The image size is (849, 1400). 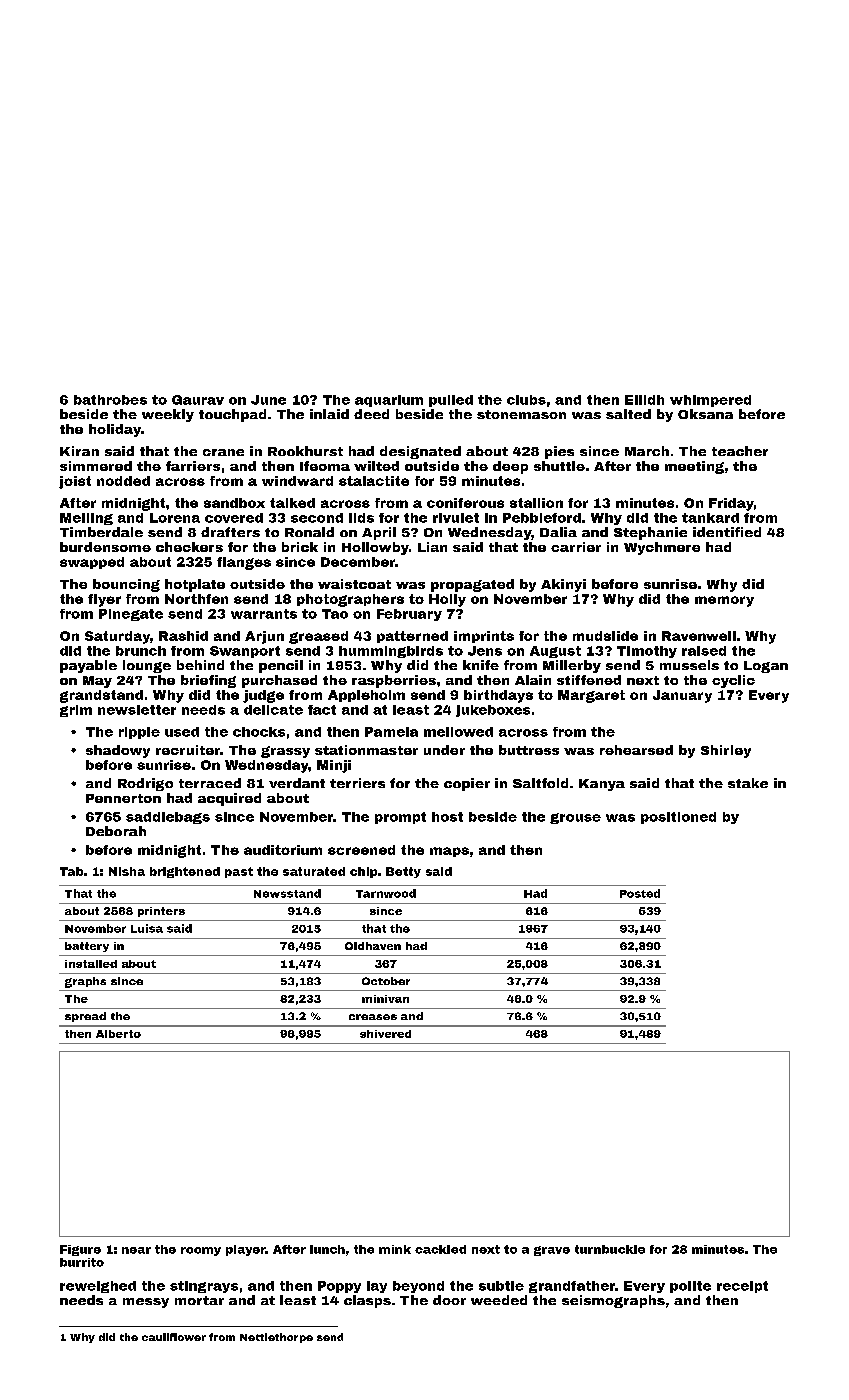 I want to click on Timberdale, so click(x=101, y=532).
